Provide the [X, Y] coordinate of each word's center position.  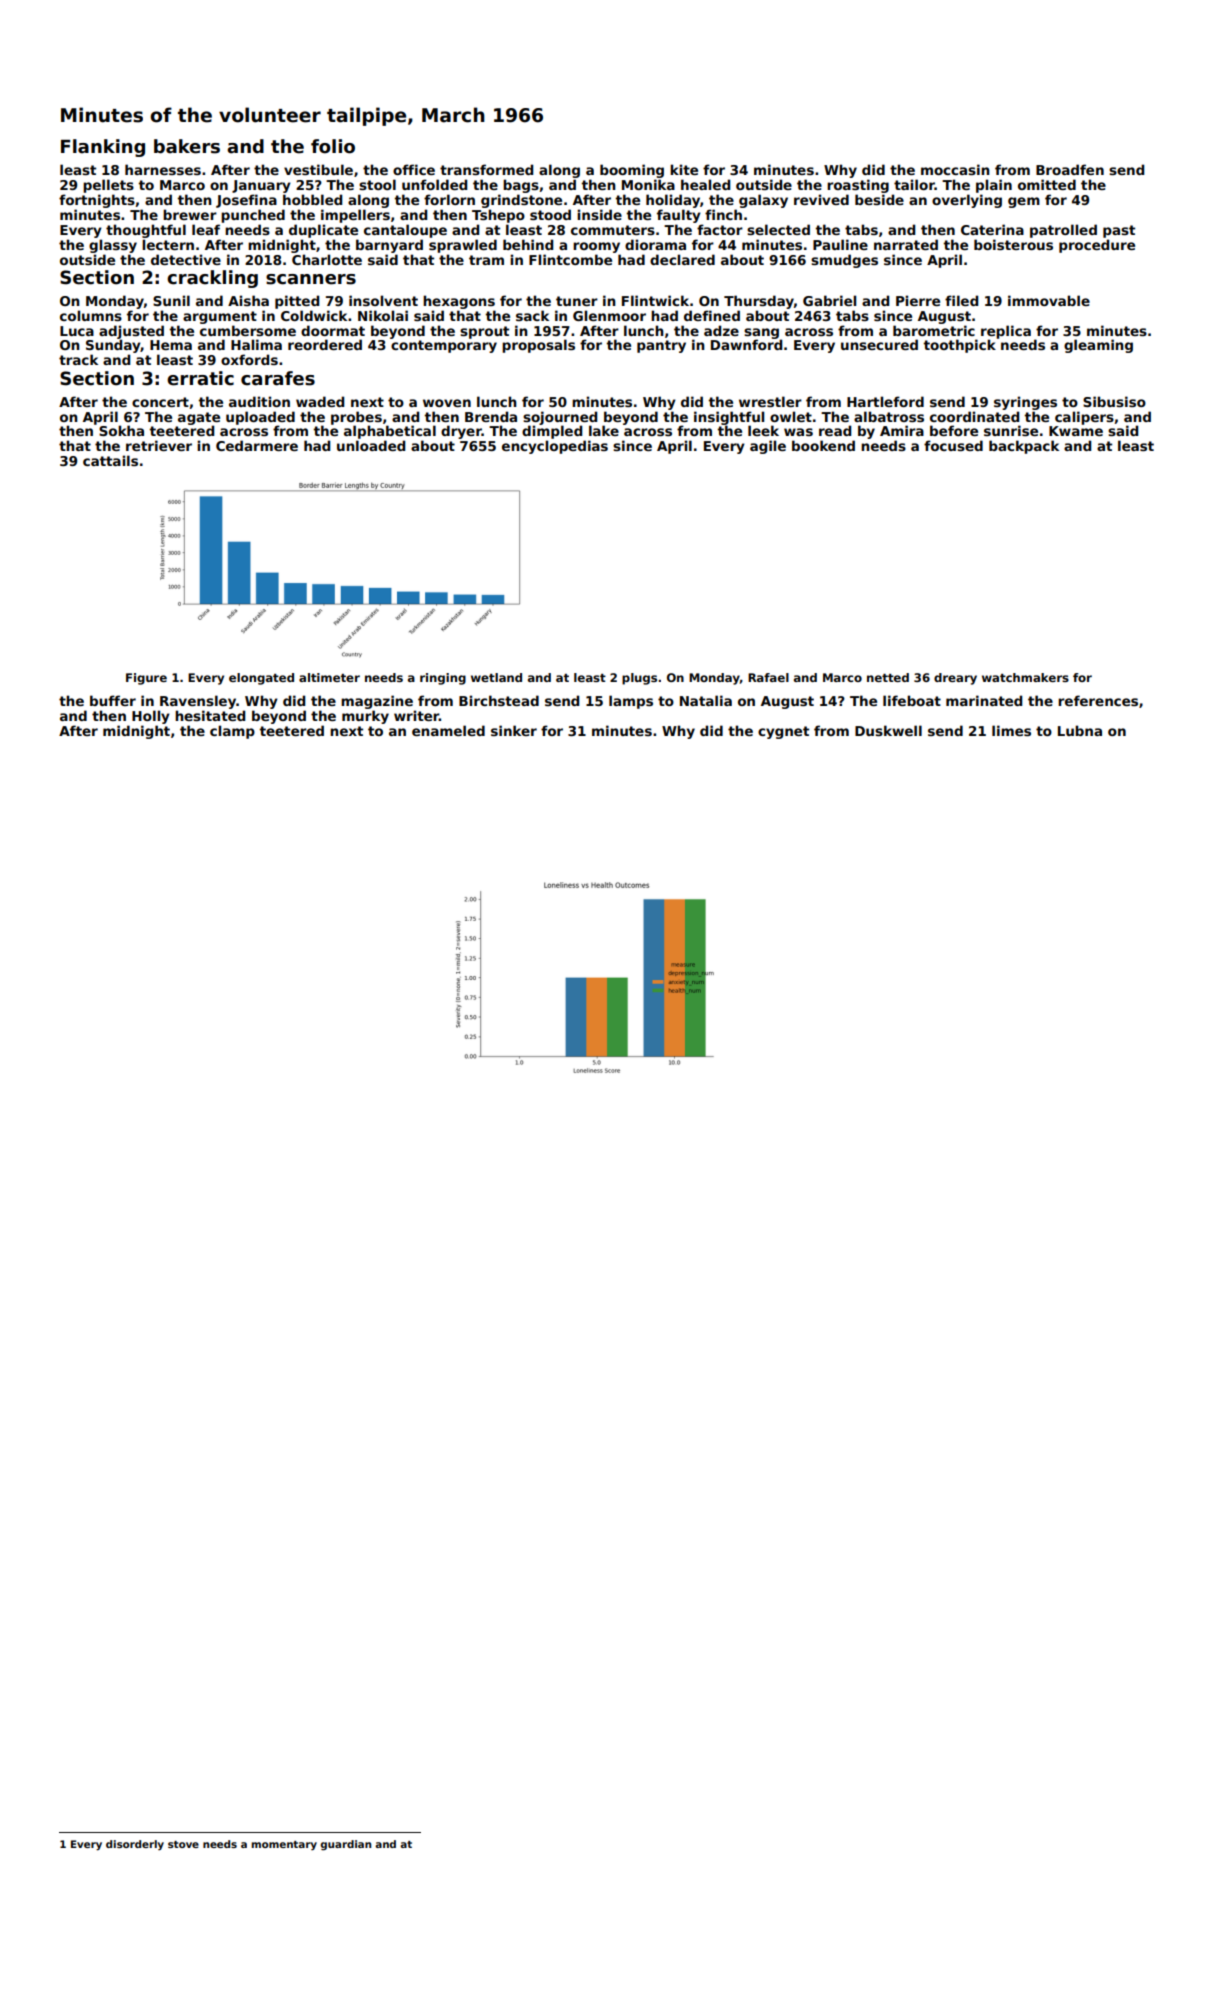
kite [684, 169]
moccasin [955, 169]
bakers [187, 146]
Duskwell [888, 730]
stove [183, 1844]
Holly [151, 717]
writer [416, 715]
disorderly [135, 1845]
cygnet [783, 732]
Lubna [1080, 730]
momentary [284, 1845]
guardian [345, 1845]
